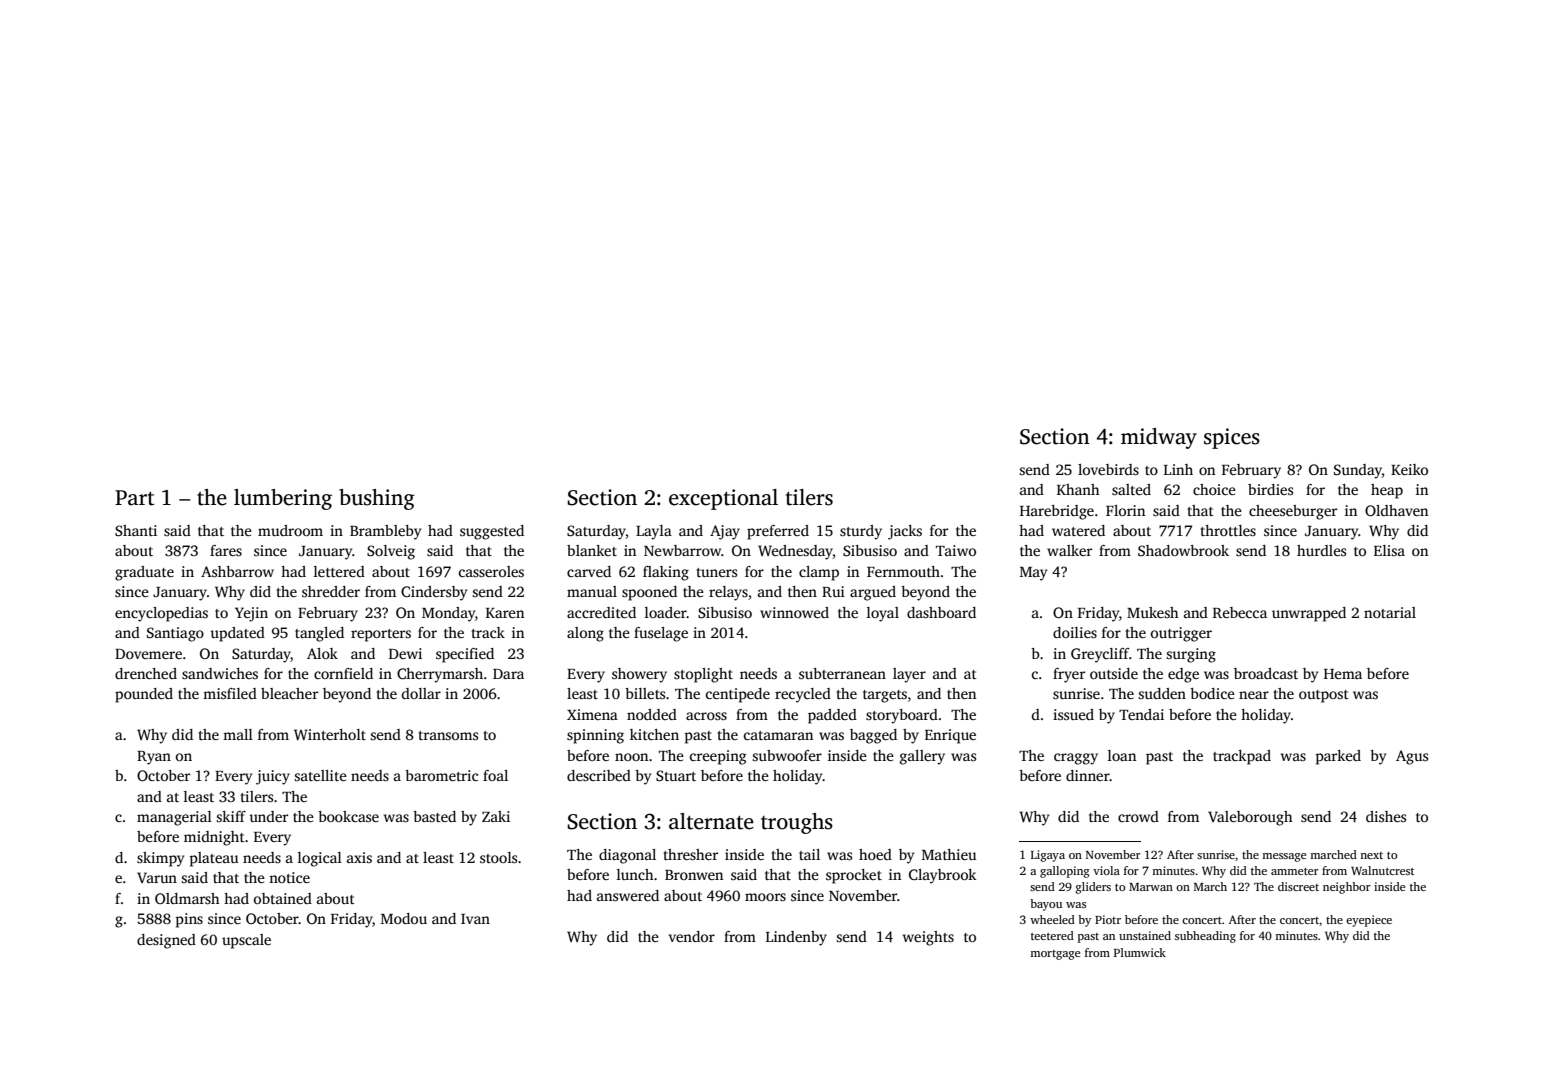 This page has width=1544, height=1092. What do you see at coordinates (1088, 775) in the page?
I see `dinner` at bounding box center [1088, 775].
